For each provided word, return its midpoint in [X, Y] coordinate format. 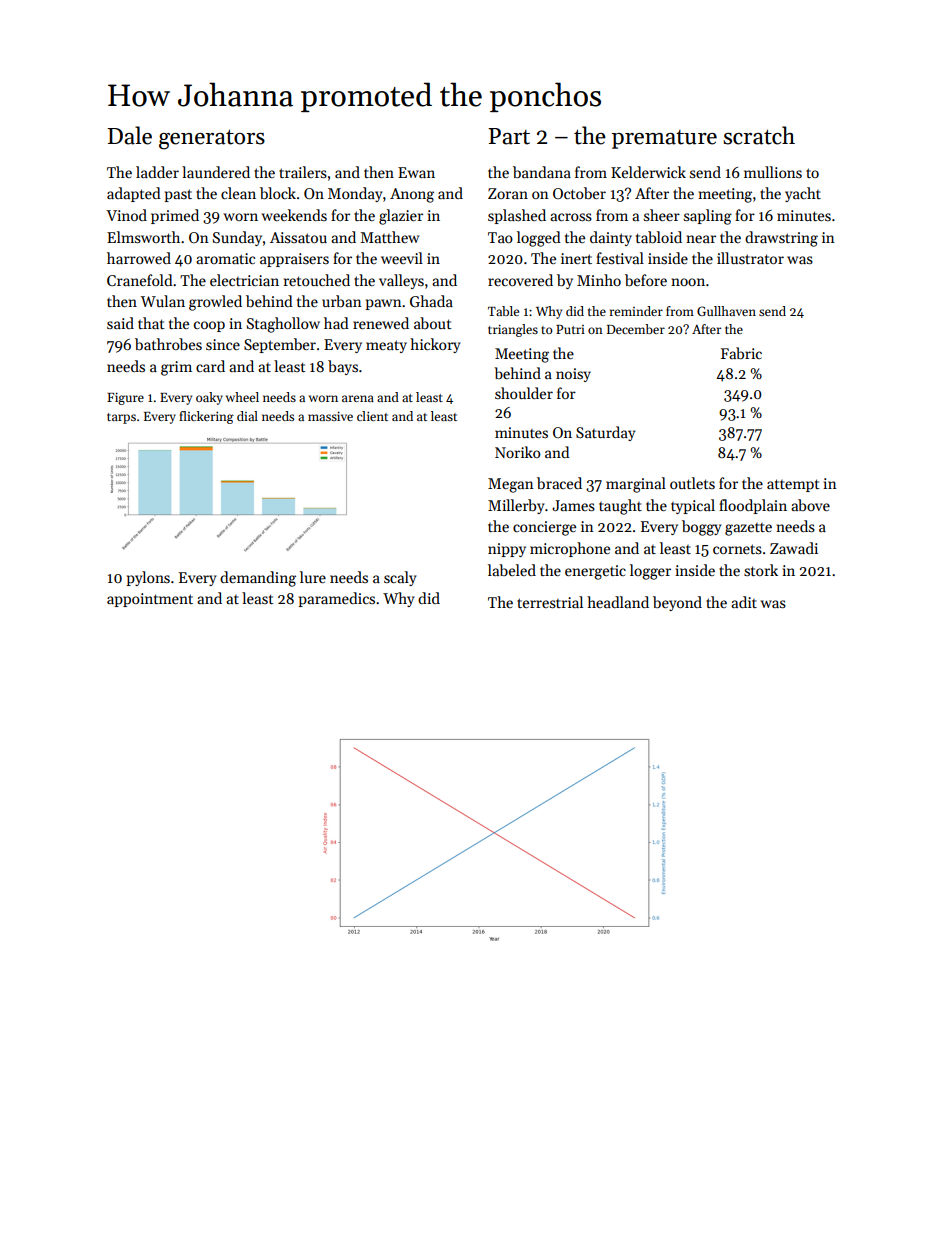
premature [664, 139]
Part [509, 136]
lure [313, 577]
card [210, 366]
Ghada [431, 301]
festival [620, 258]
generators [212, 139]
